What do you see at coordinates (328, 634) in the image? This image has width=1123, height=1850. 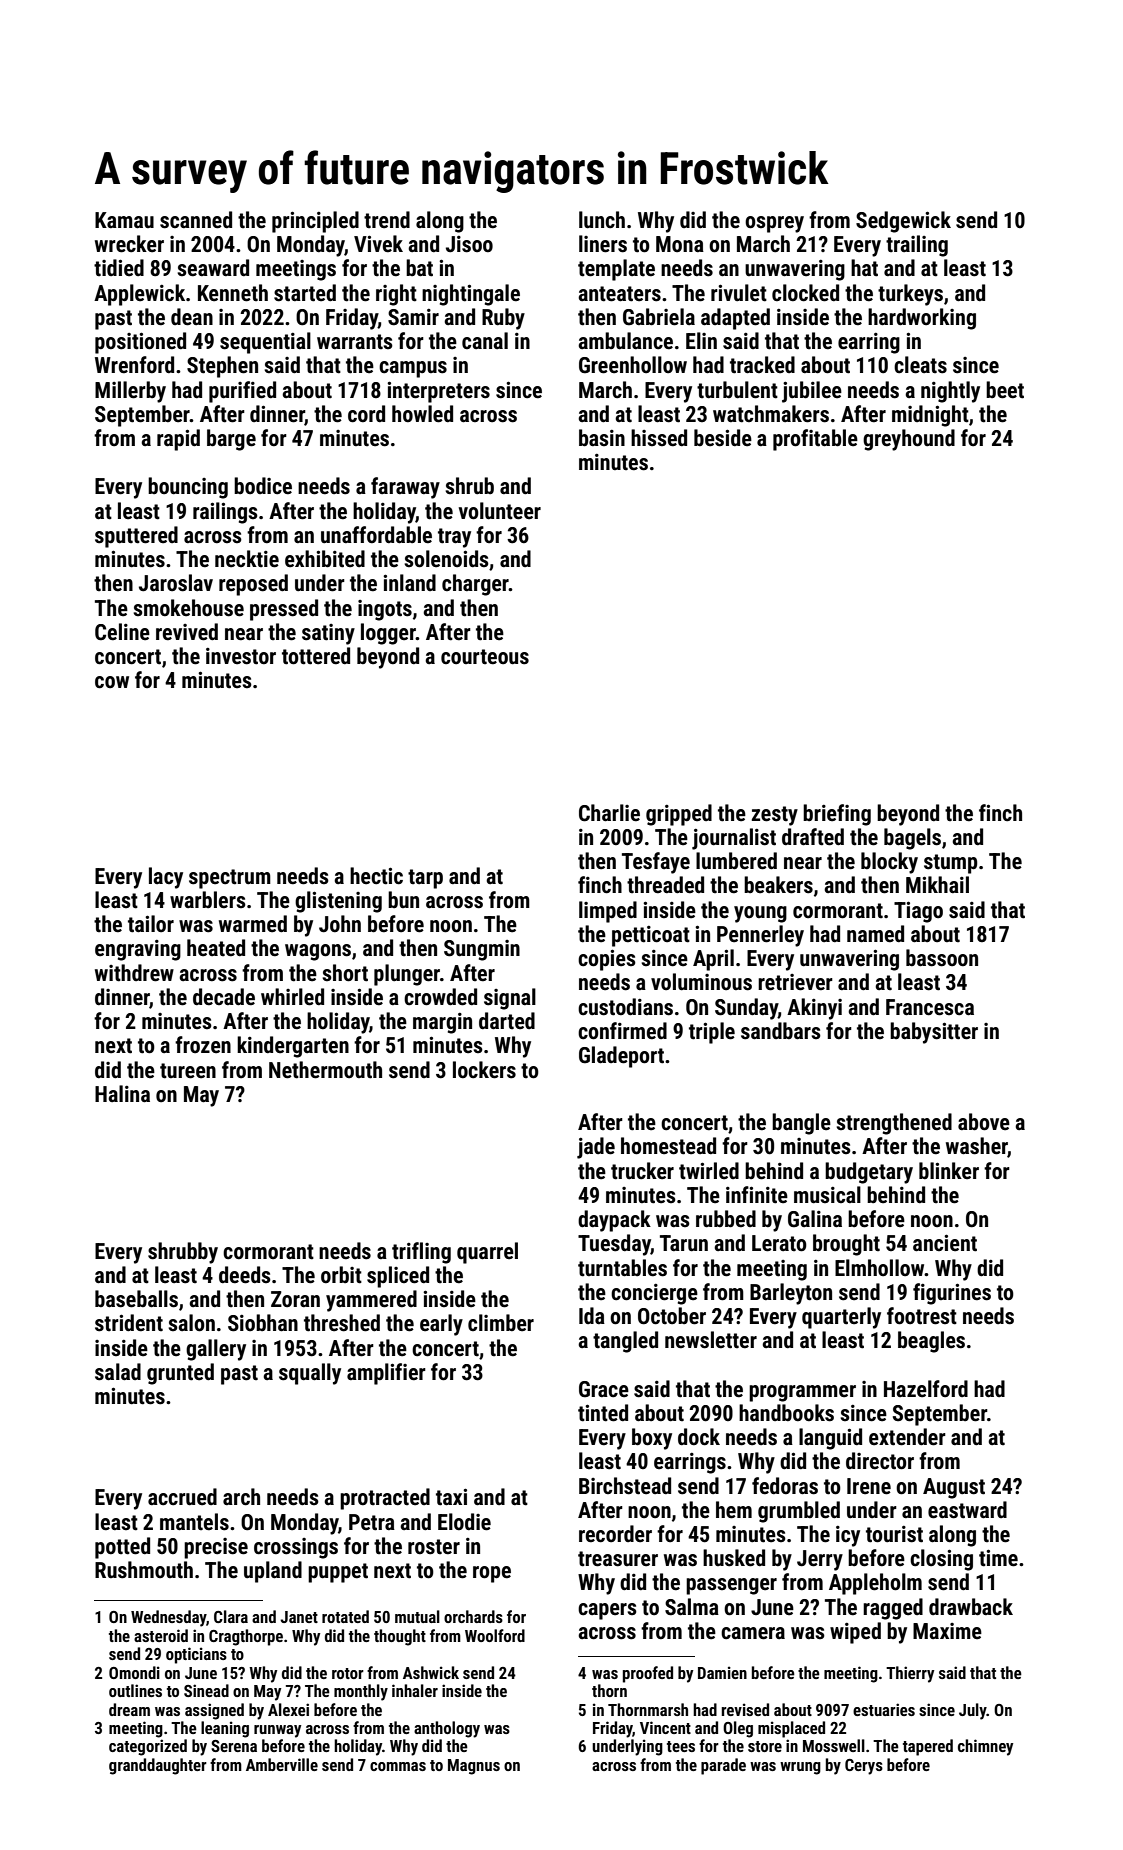 I see `satiny` at bounding box center [328, 634].
